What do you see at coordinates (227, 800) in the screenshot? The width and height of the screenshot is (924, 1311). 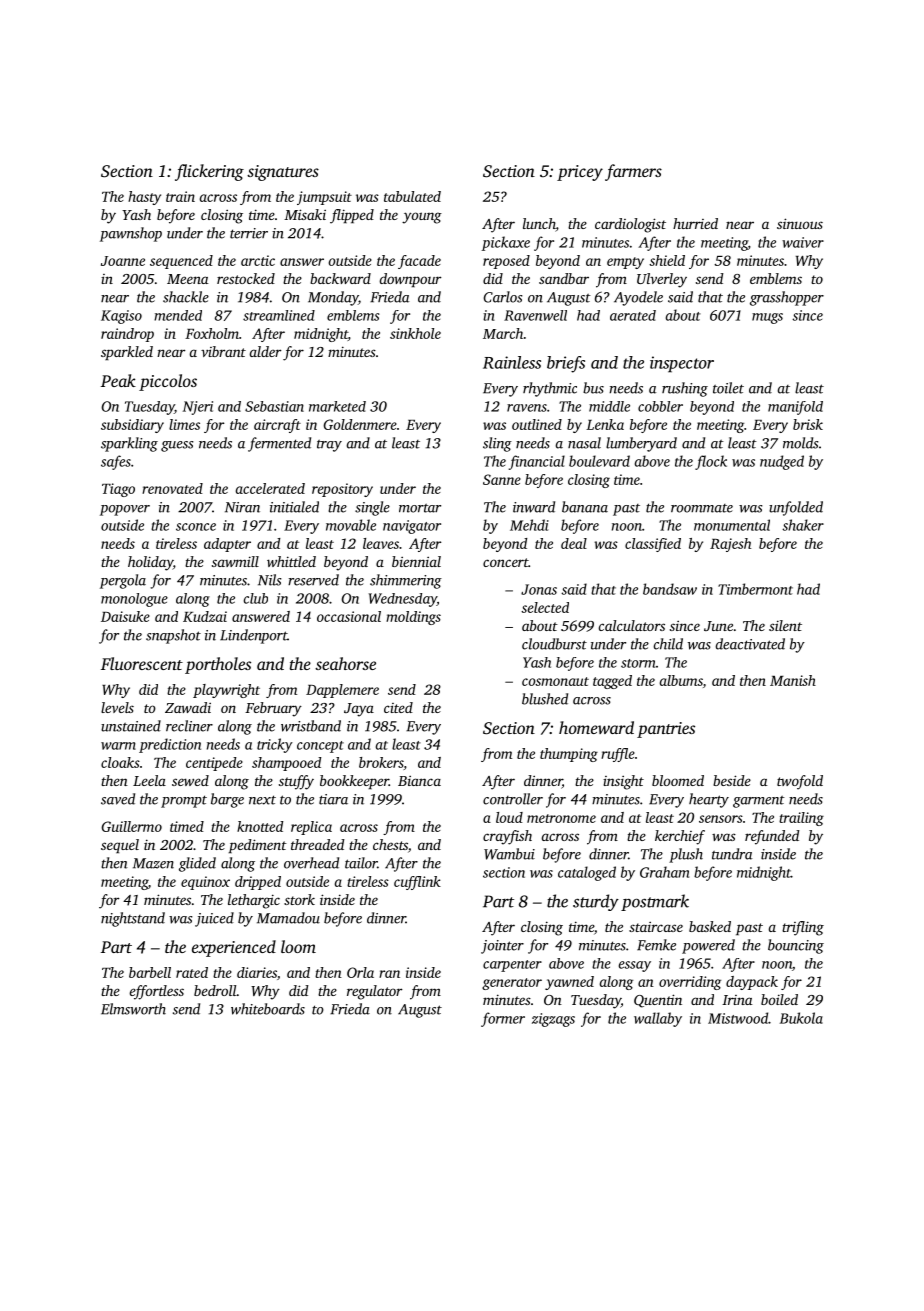 I see `barge` at bounding box center [227, 800].
